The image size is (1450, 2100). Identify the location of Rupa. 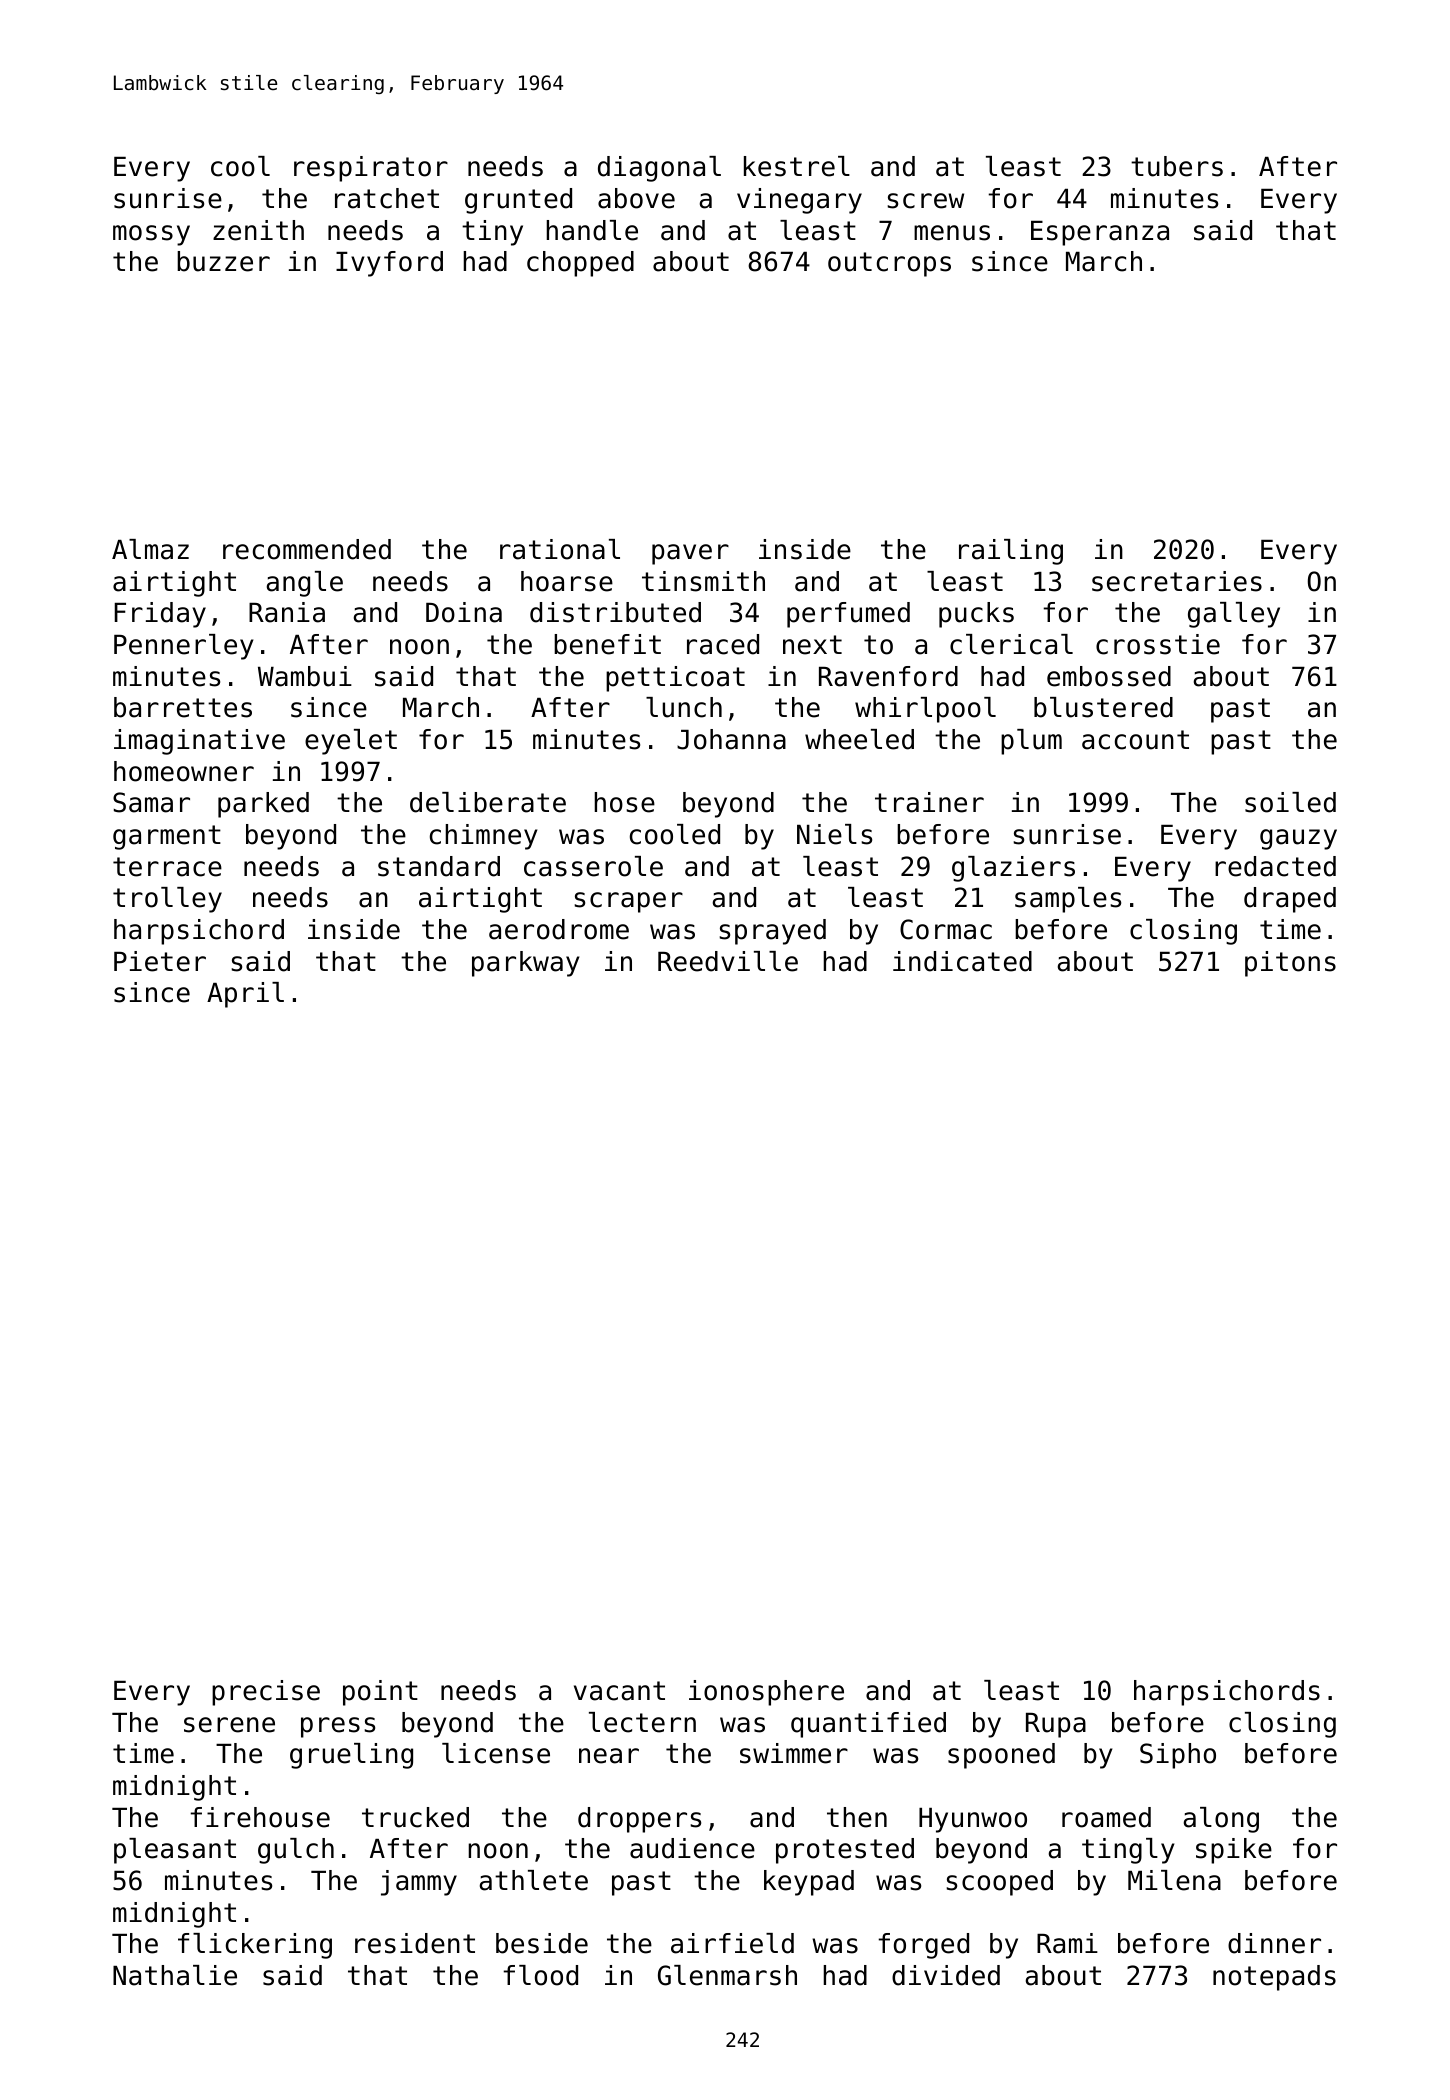
(1056, 1725).
